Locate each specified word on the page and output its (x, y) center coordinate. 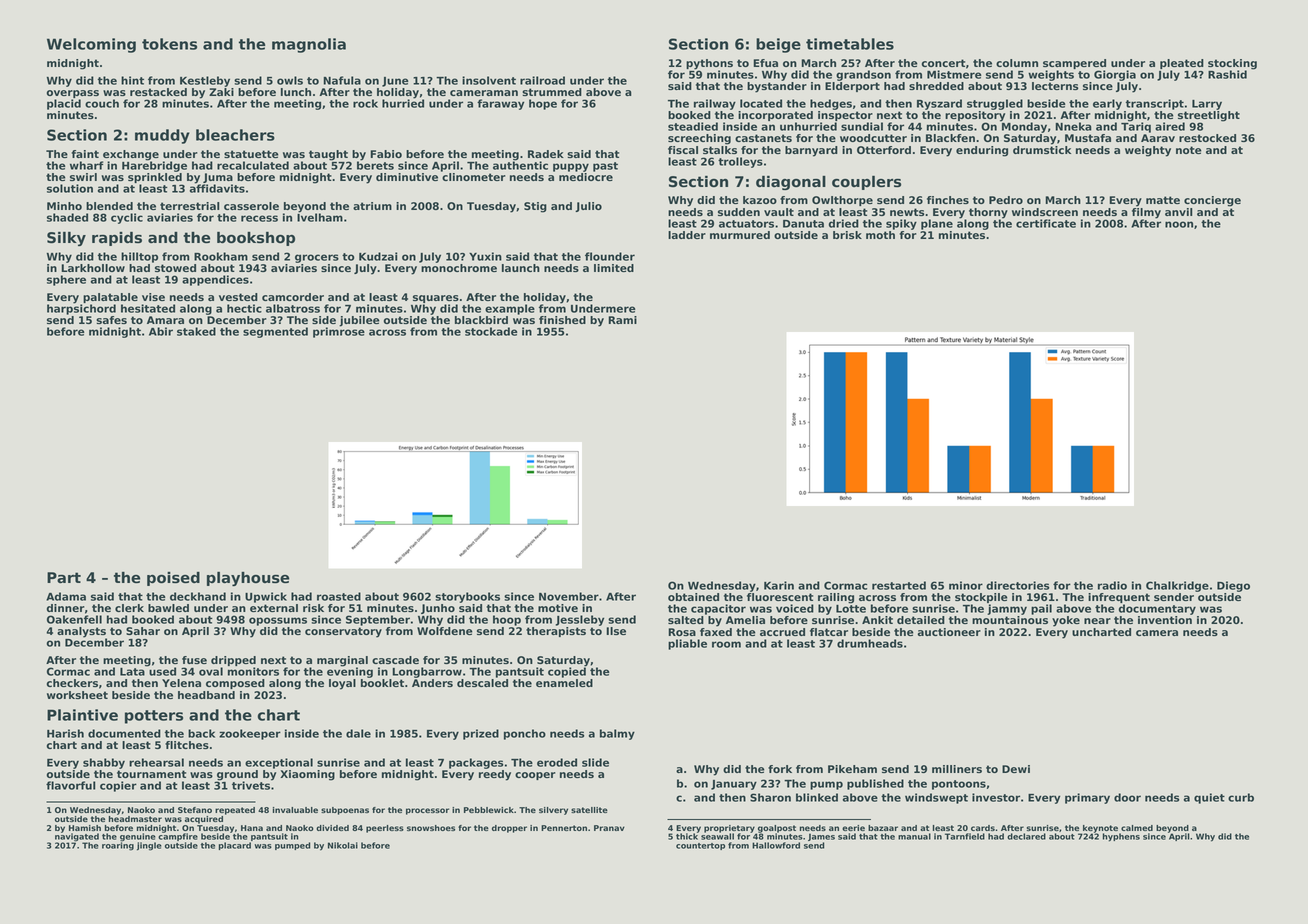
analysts (81, 632)
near (1097, 621)
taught (328, 155)
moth (880, 235)
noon (1179, 224)
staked (196, 331)
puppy (571, 167)
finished (562, 320)
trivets (251, 785)
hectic (244, 308)
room (726, 644)
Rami (622, 320)
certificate (1046, 223)
